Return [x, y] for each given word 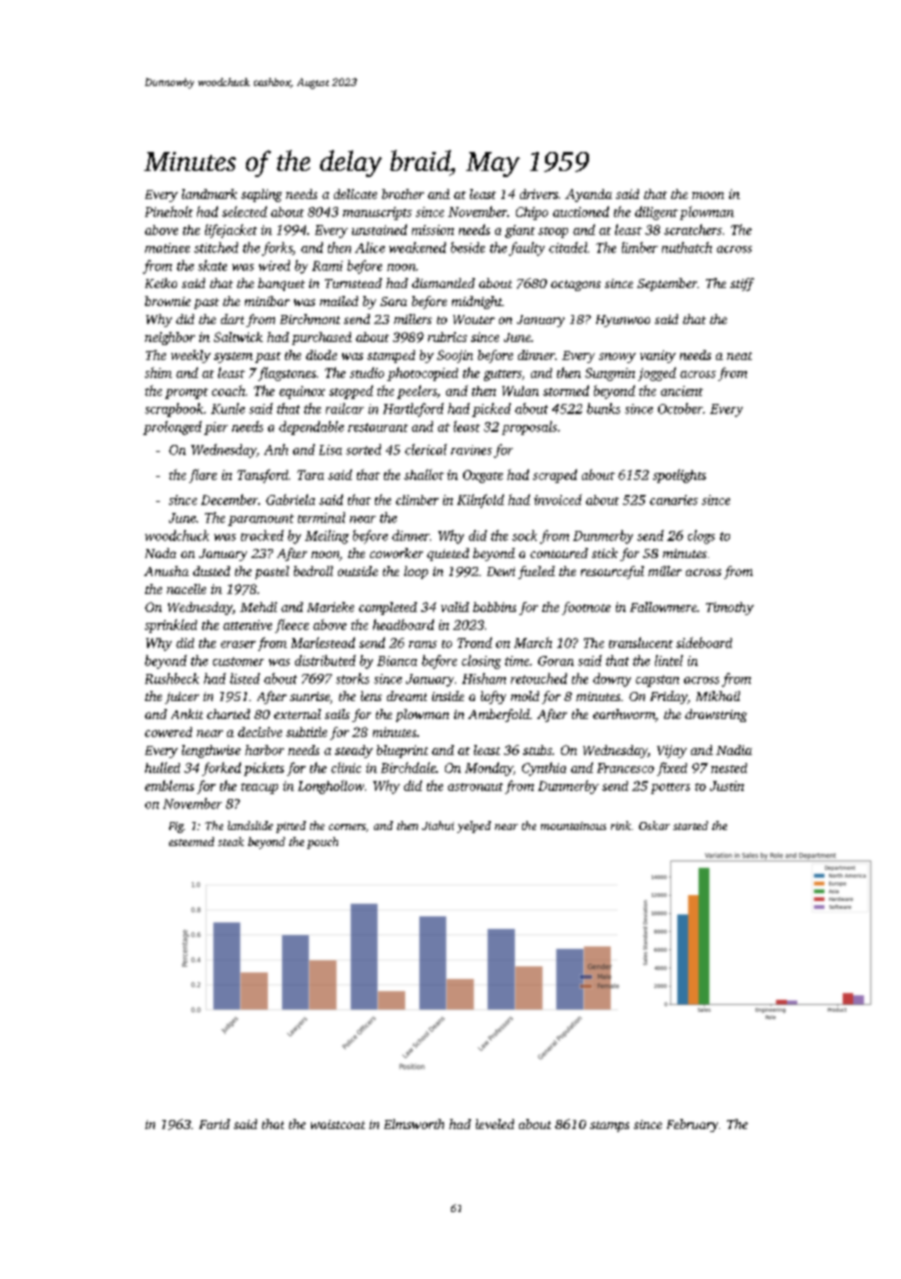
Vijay [672, 751]
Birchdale [408, 767]
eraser [238, 644]
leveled [495, 1124]
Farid [214, 1124]
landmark [209, 194]
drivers [539, 194]
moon [708, 195]
